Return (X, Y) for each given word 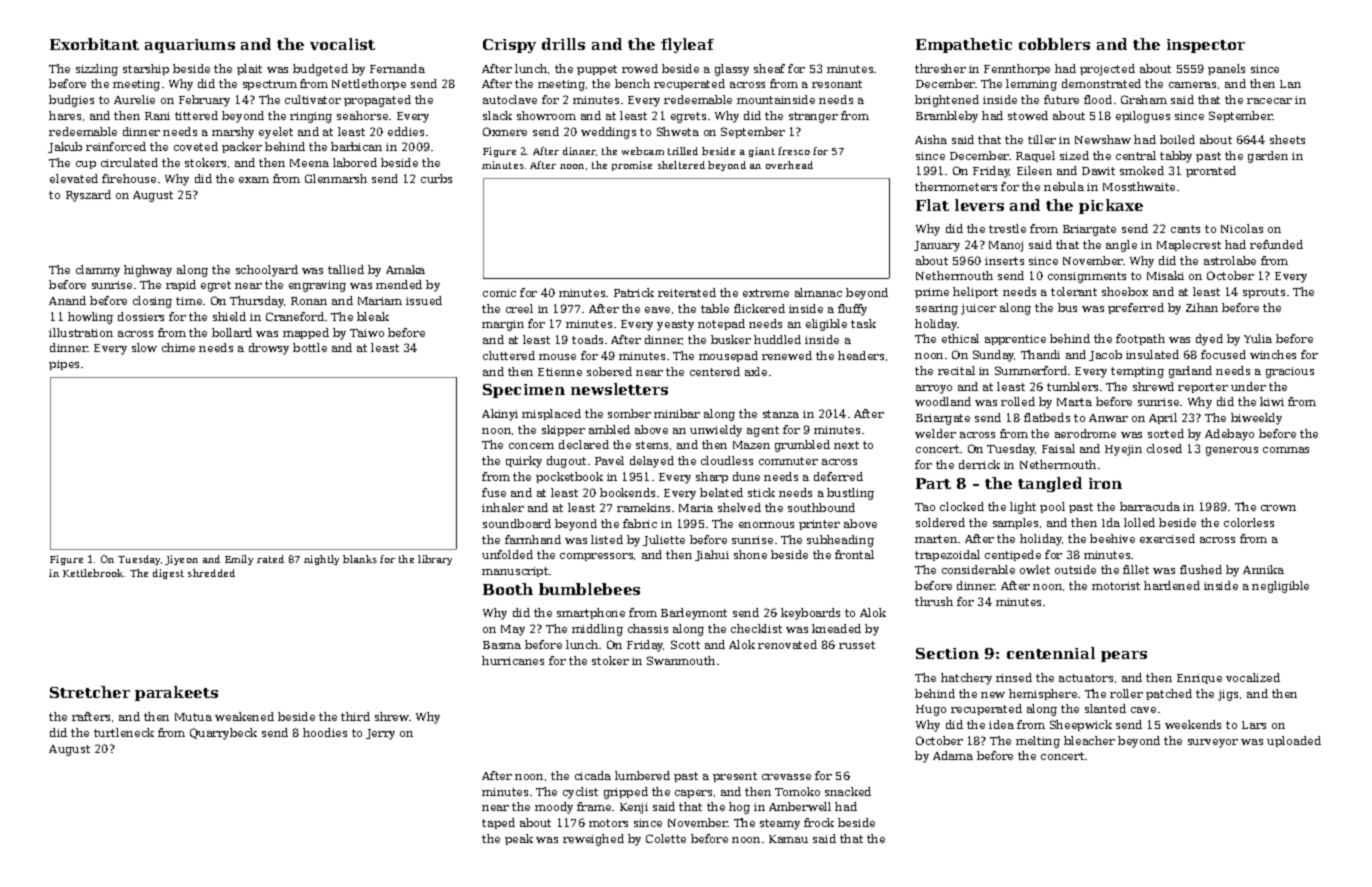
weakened (244, 716)
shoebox (1125, 291)
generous (1232, 451)
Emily (239, 560)
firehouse (129, 178)
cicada (593, 775)
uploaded (1294, 741)
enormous (766, 525)
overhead (789, 165)
